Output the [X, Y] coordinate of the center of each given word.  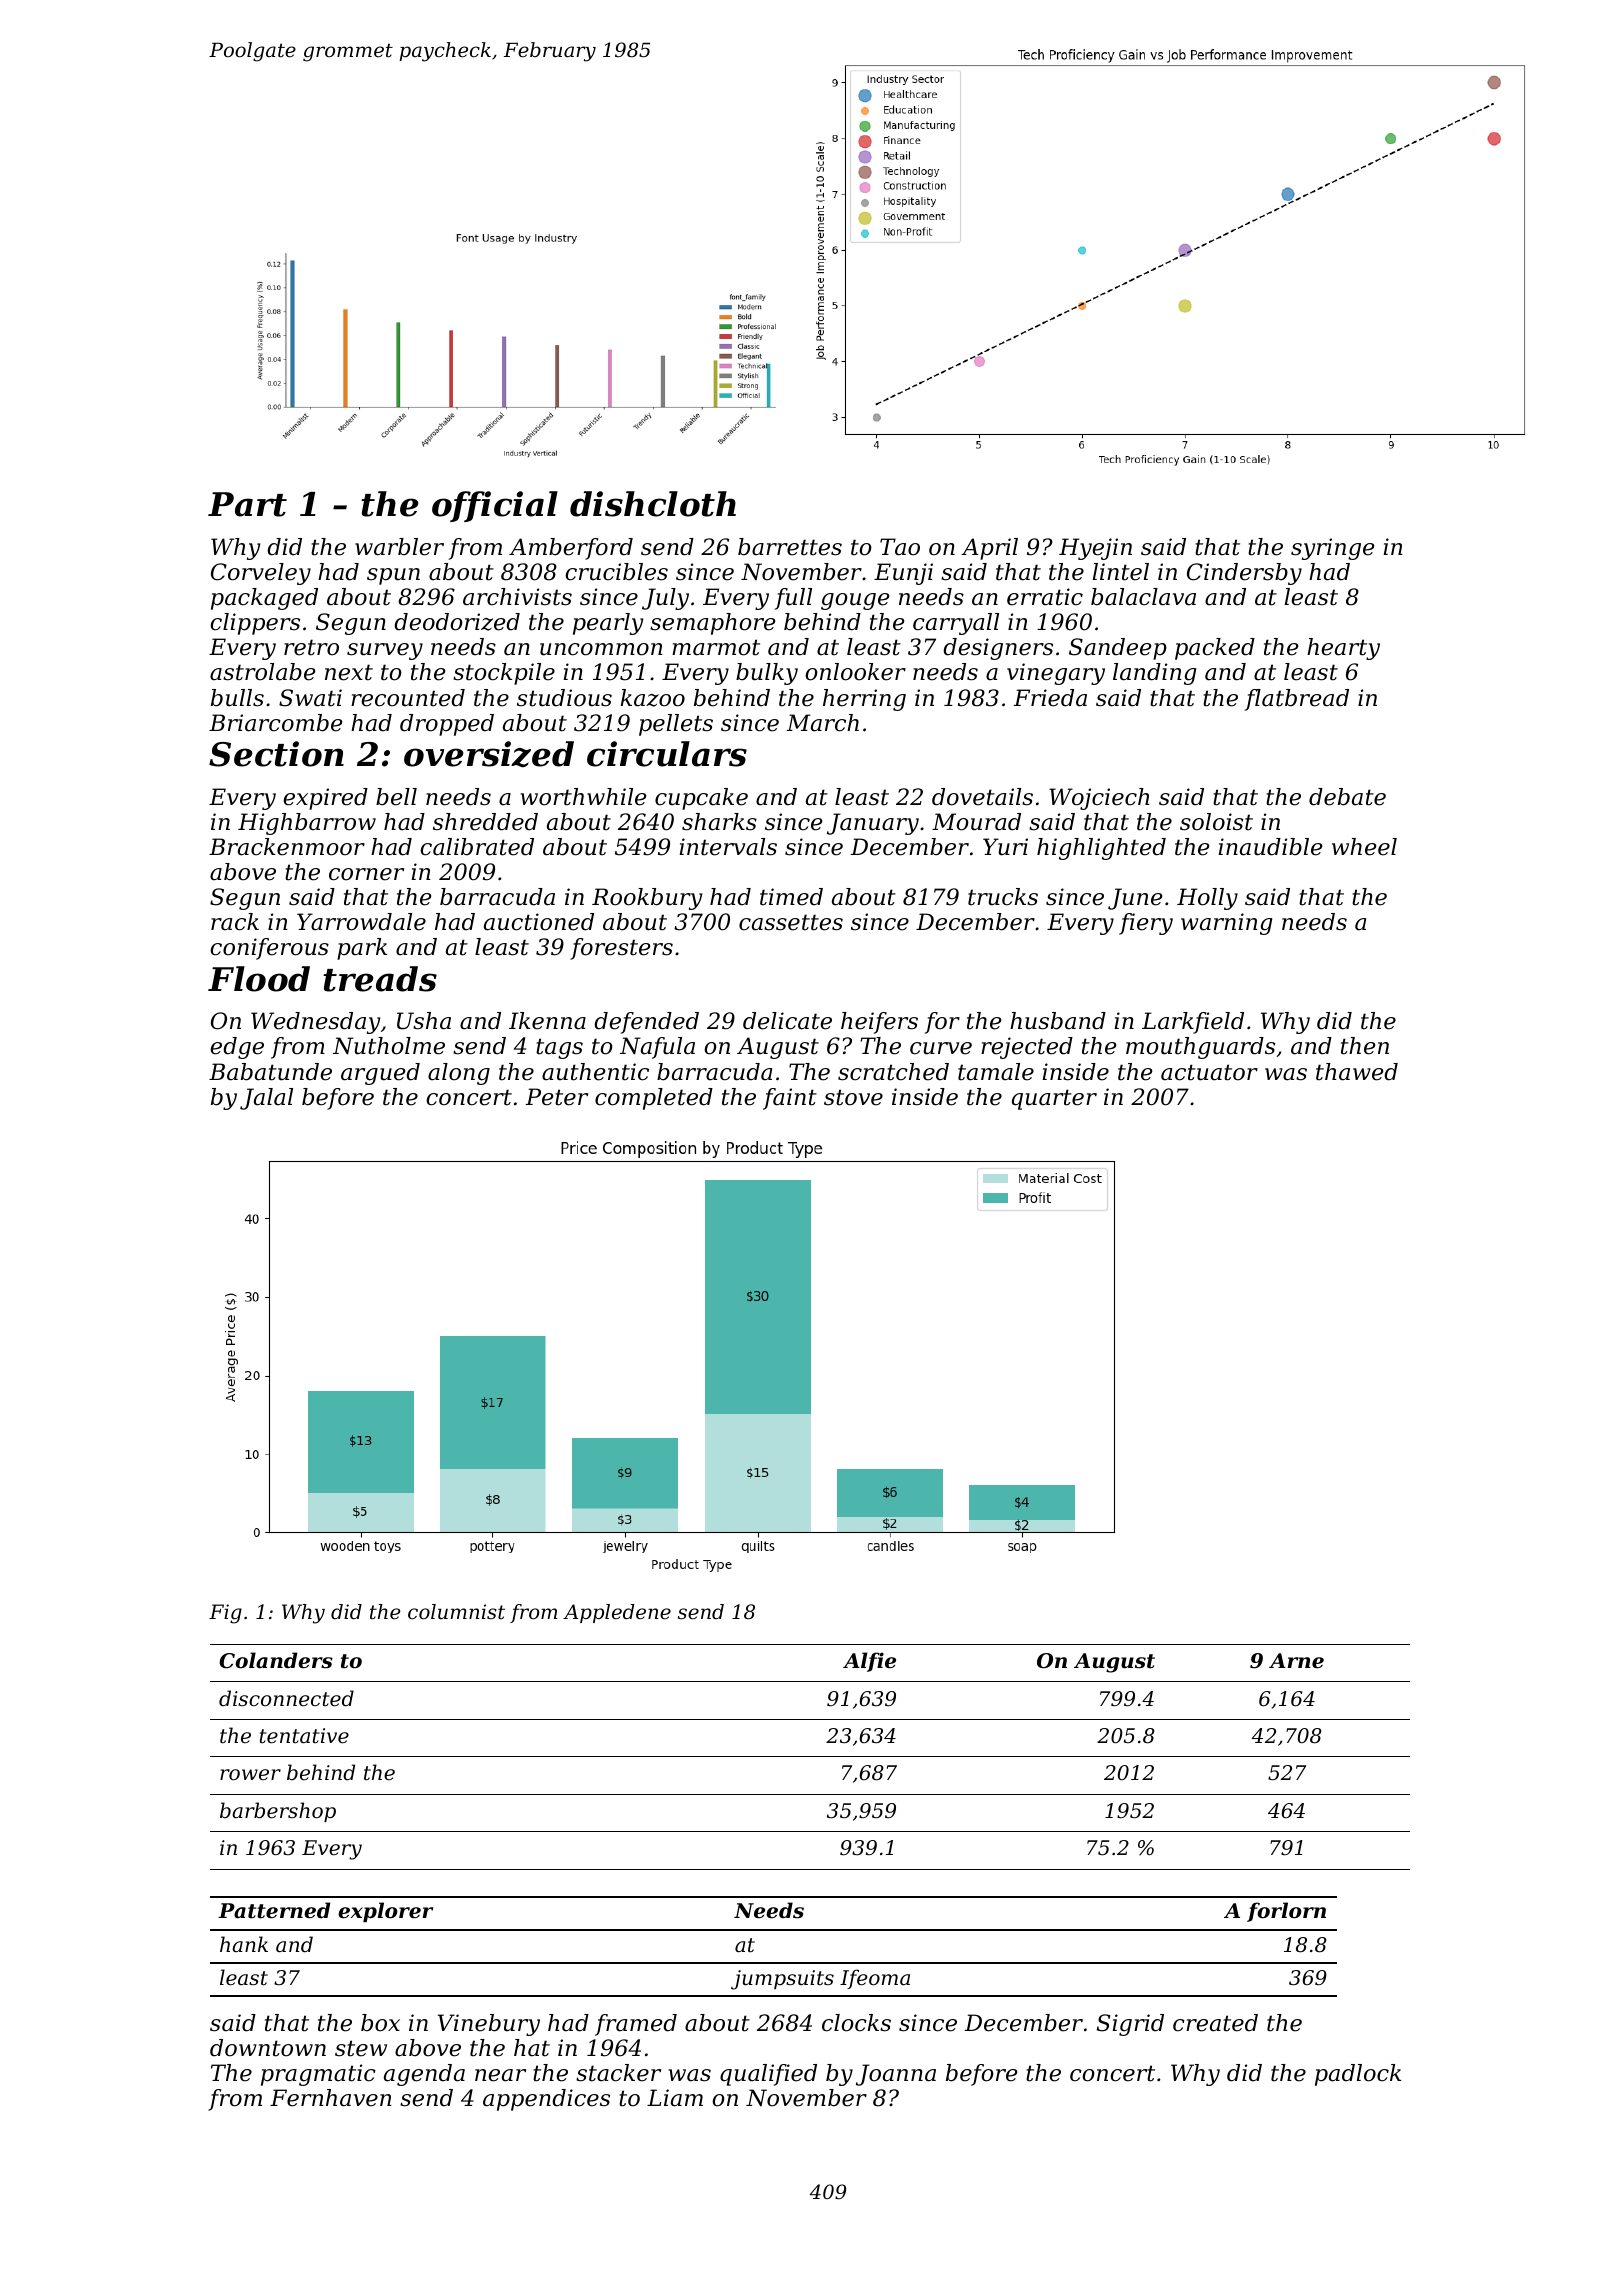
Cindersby [1244, 574]
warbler [399, 547]
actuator [1209, 1072]
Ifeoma [875, 1979]
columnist [456, 1612]
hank [244, 1944]
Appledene [617, 1613]
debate [1347, 797]
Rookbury [647, 899]
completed [654, 1099]
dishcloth [653, 504]
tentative [304, 1736]
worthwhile [583, 797]
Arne [1296, 1660]
